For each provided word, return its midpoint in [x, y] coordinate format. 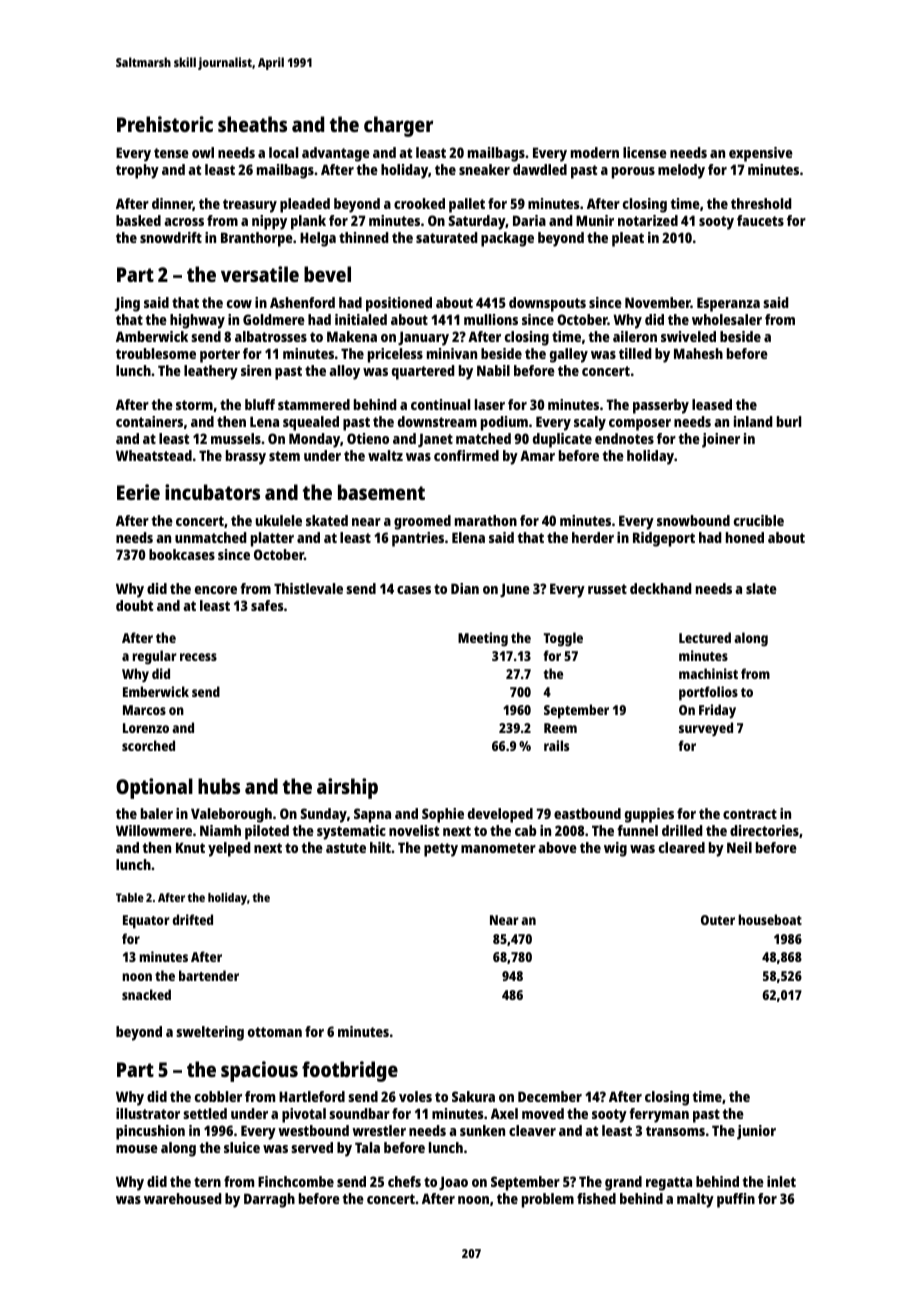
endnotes [624, 438]
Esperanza [728, 304]
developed [500, 815]
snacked [146, 994]
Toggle [563, 639]
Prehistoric [165, 124]
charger [398, 126]
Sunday [323, 815]
